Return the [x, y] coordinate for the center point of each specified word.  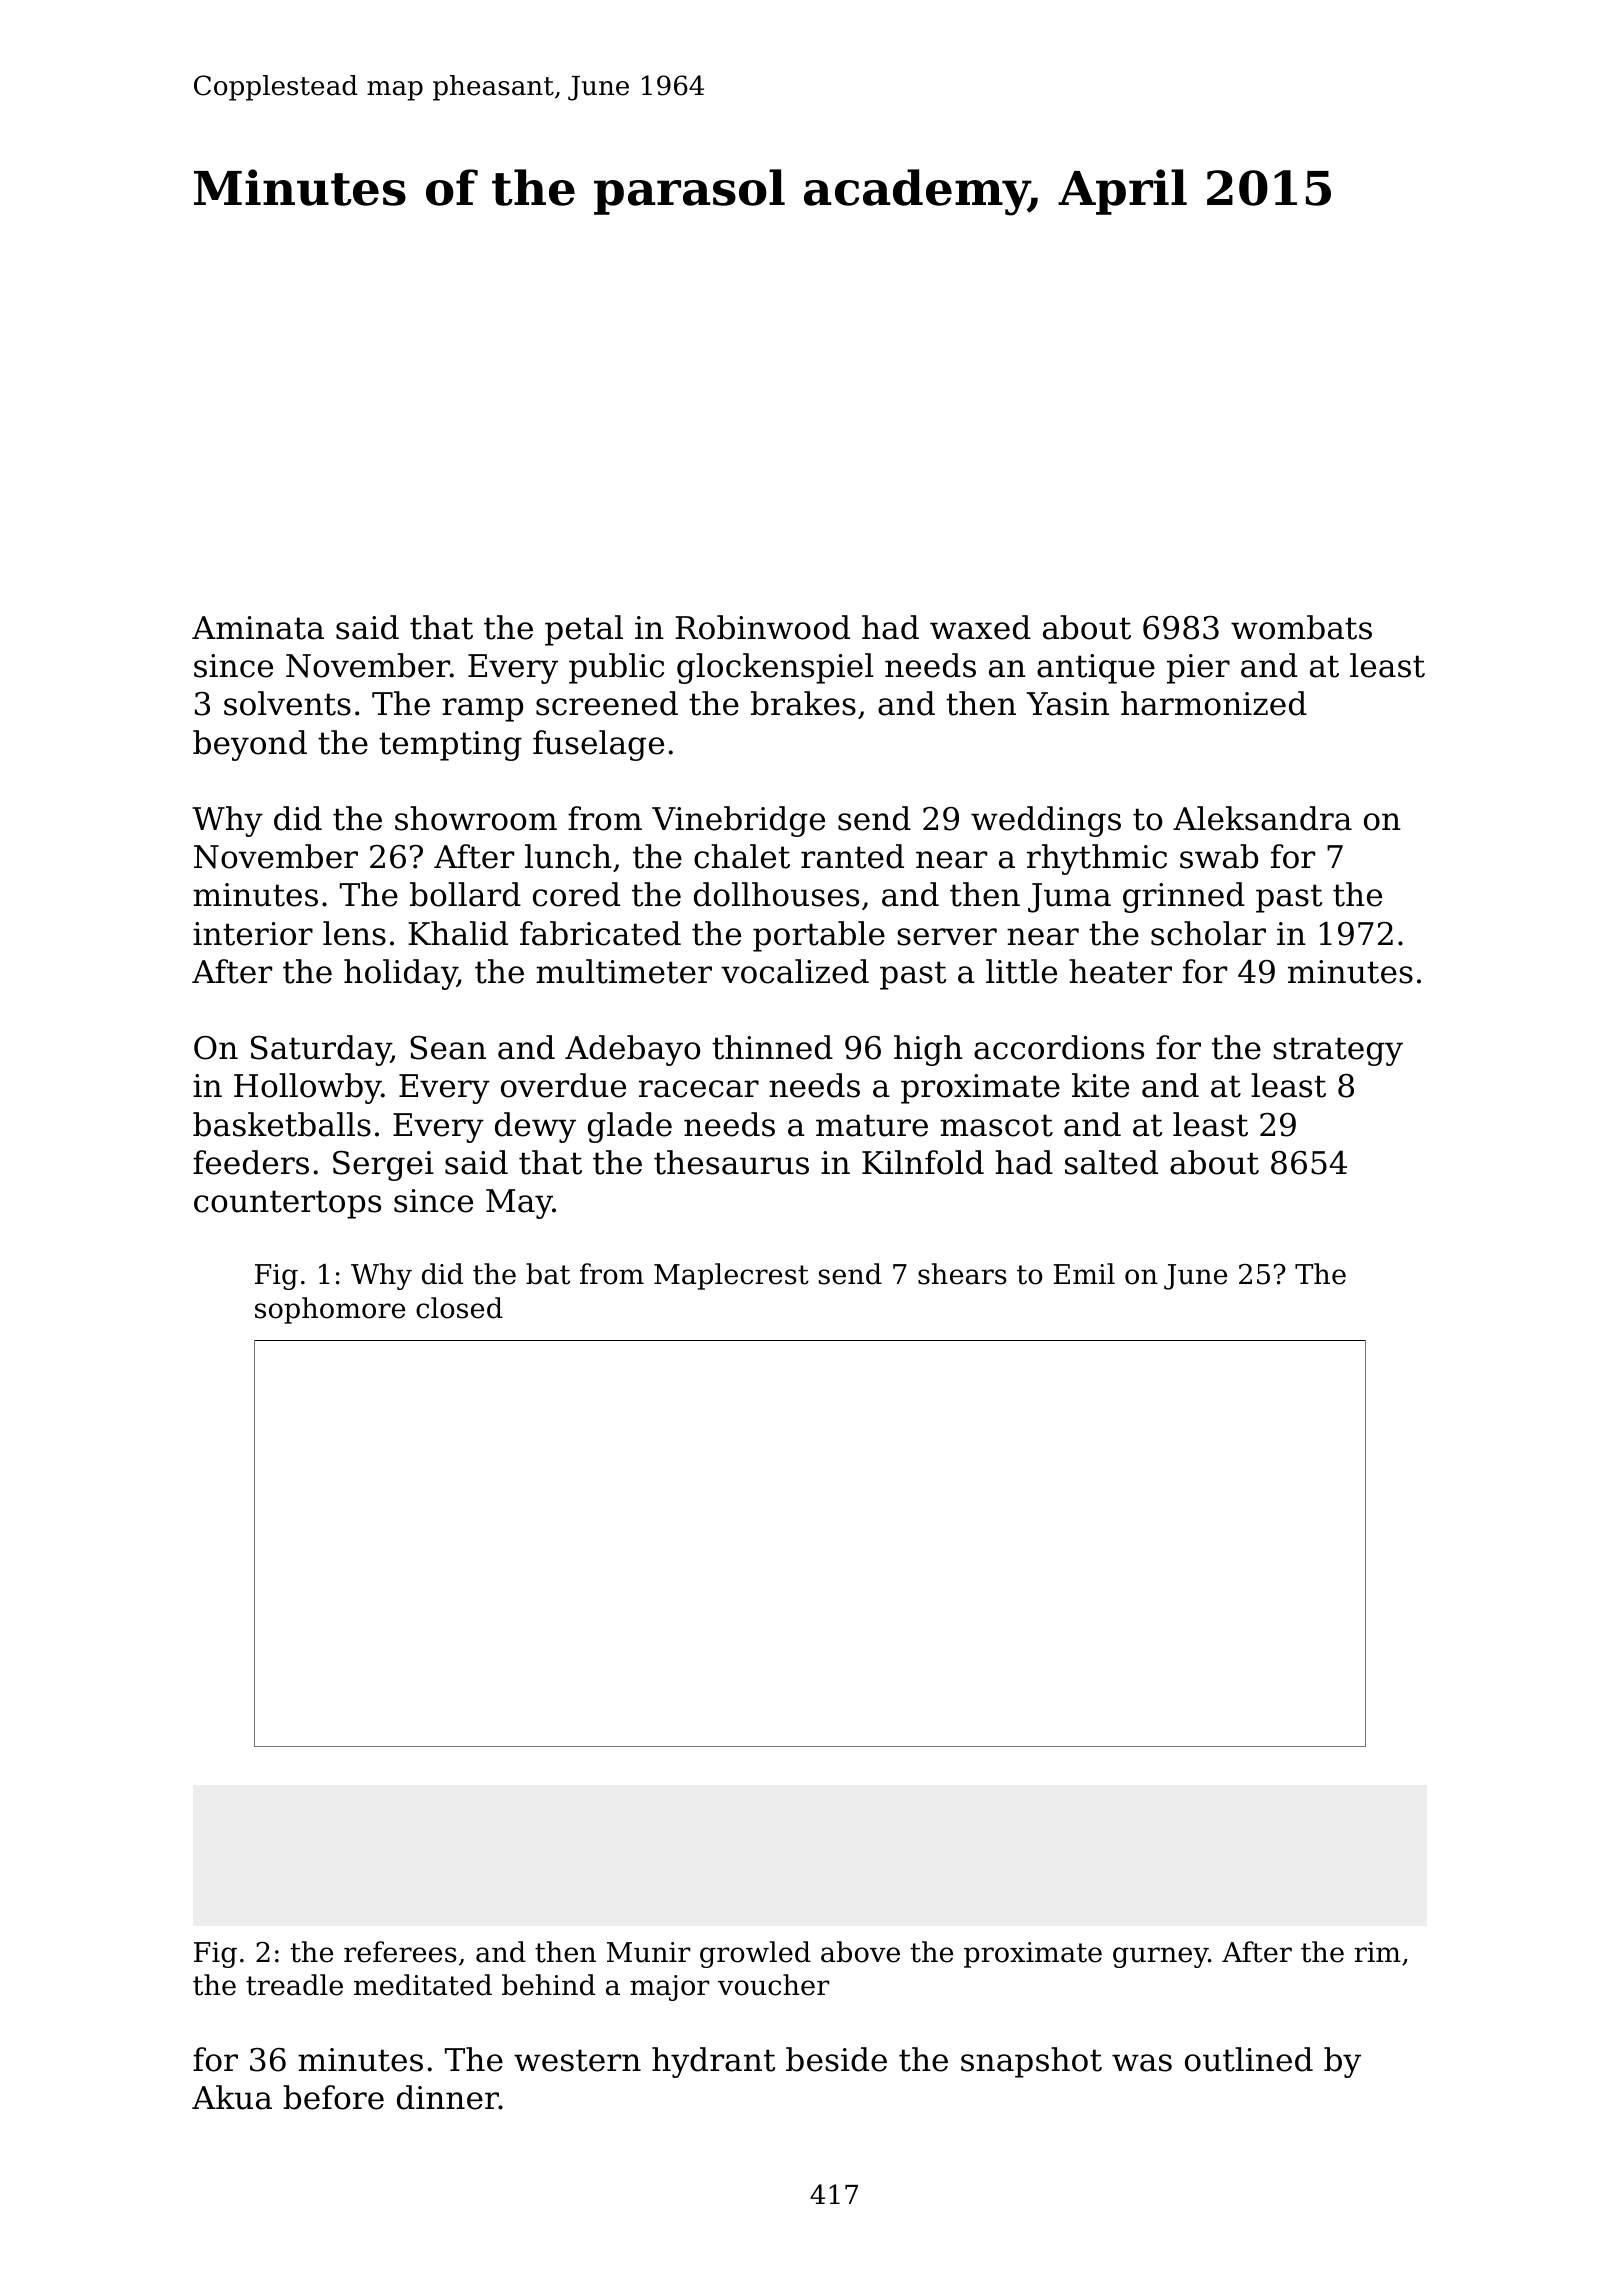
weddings [1046, 821]
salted [1111, 1162]
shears [962, 1274]
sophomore [330, 1310]
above [860, 1952]
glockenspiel [775, 668]
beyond [250, 745]
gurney [1160, 1957]
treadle [294, 1985]
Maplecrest [731, 1276]
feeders [251, 1162]
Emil [1084, 1273]
